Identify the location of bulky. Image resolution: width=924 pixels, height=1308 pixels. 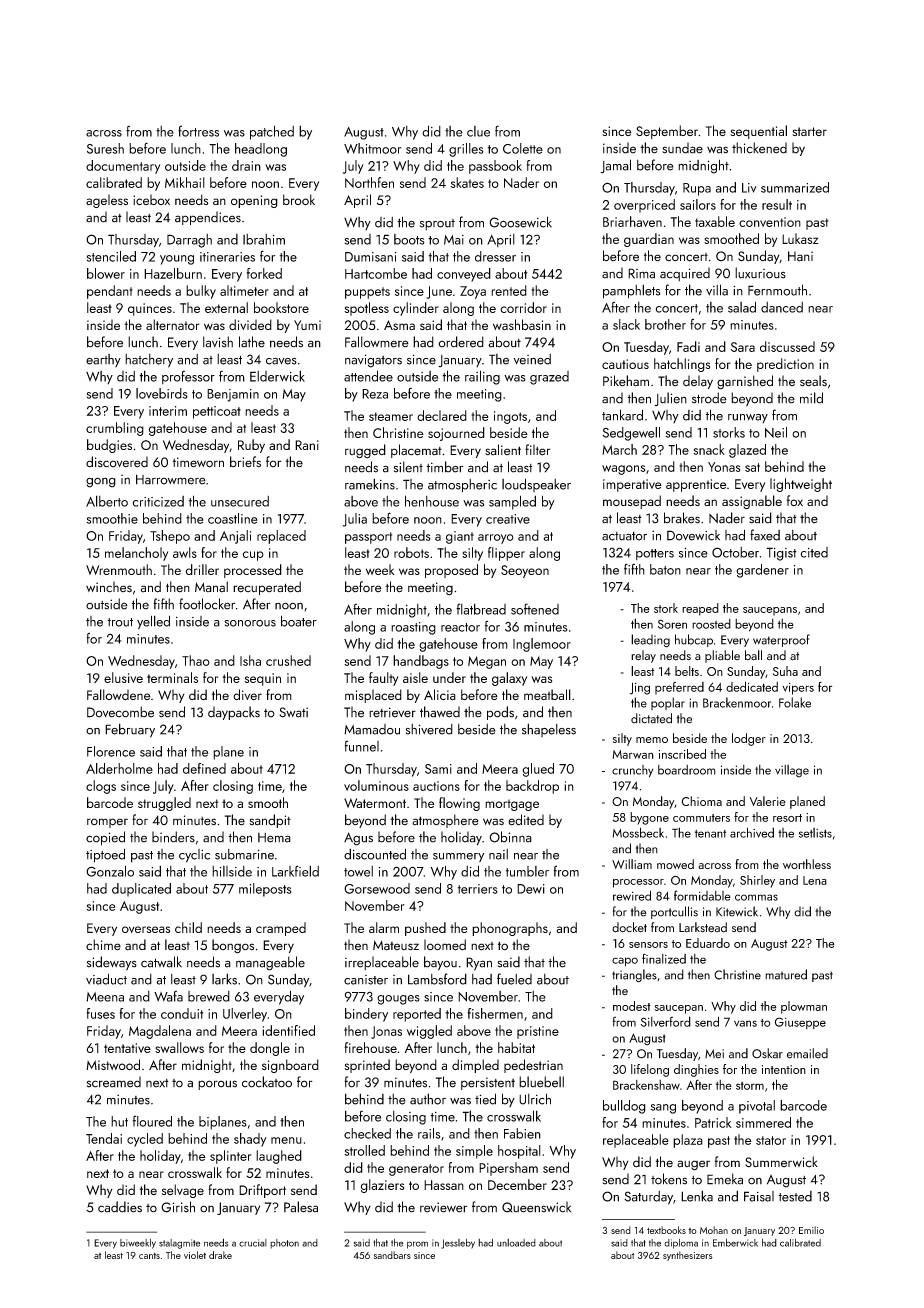
(201, 292).
